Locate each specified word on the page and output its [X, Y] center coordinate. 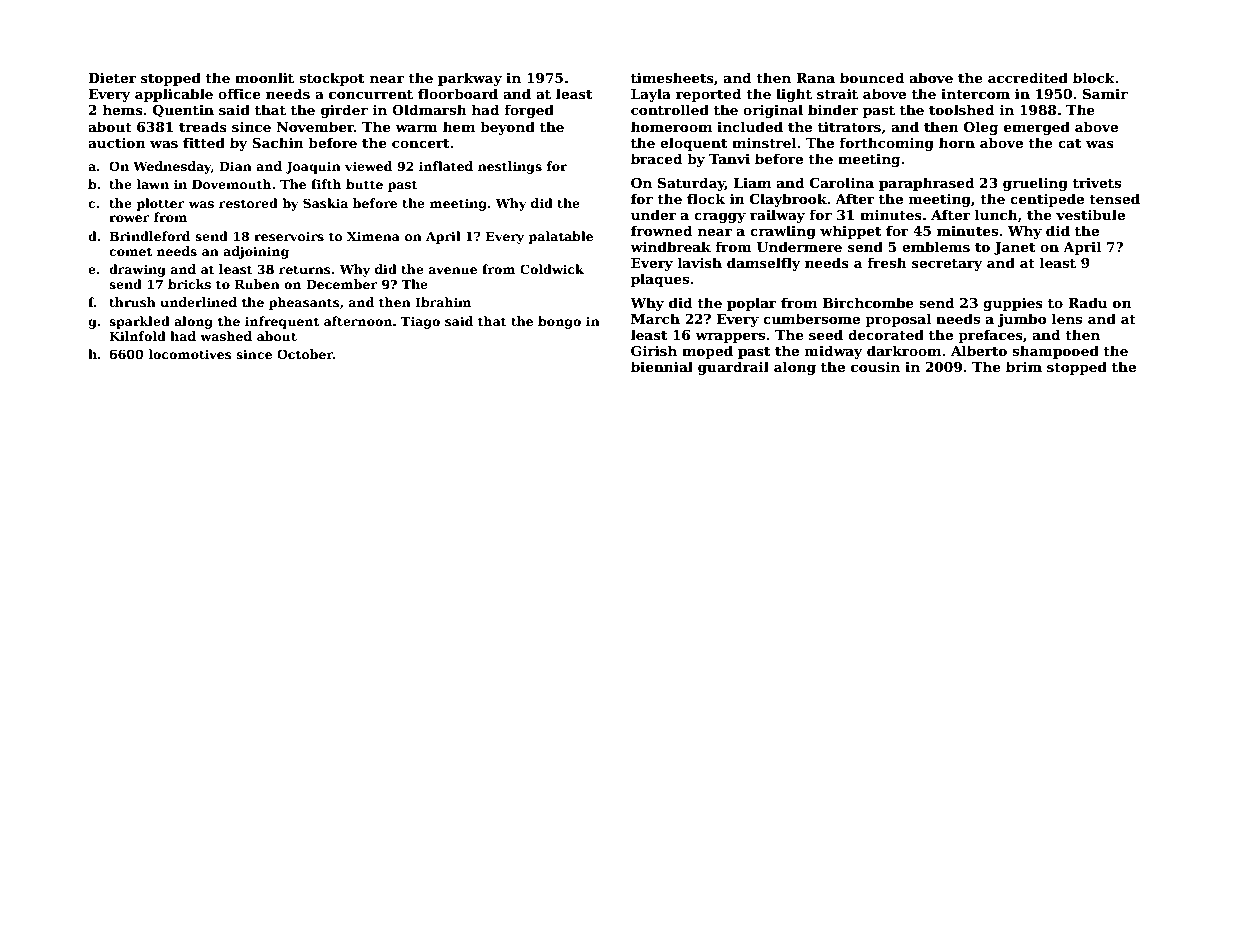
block [1094, 77]
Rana [815, 78]
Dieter [112, 78]
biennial [662, 366]
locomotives [190, 354]
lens [1067, 318]
